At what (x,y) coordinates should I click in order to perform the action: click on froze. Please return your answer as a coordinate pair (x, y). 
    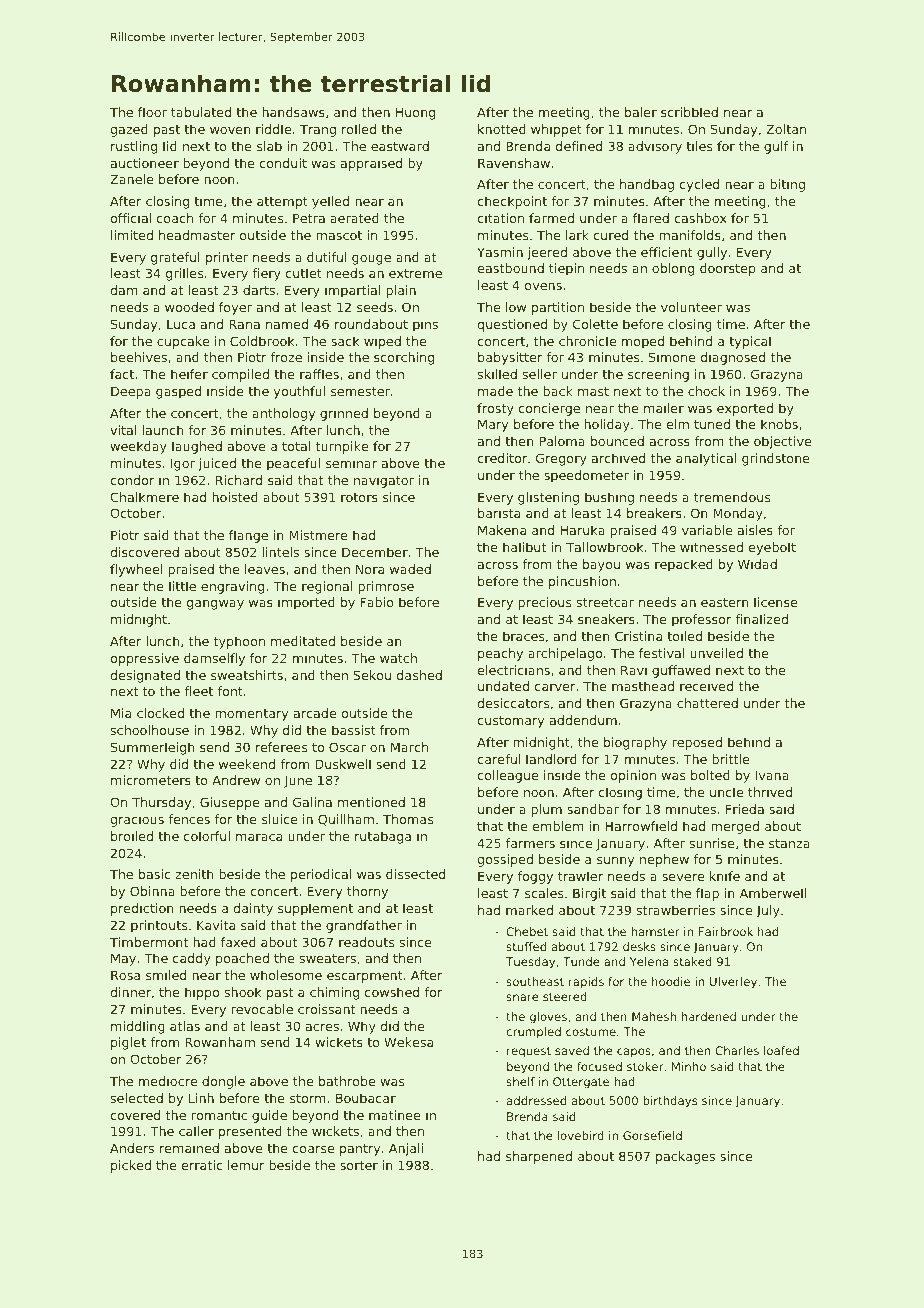
    Looking at the image, I should click on (286, 357).
